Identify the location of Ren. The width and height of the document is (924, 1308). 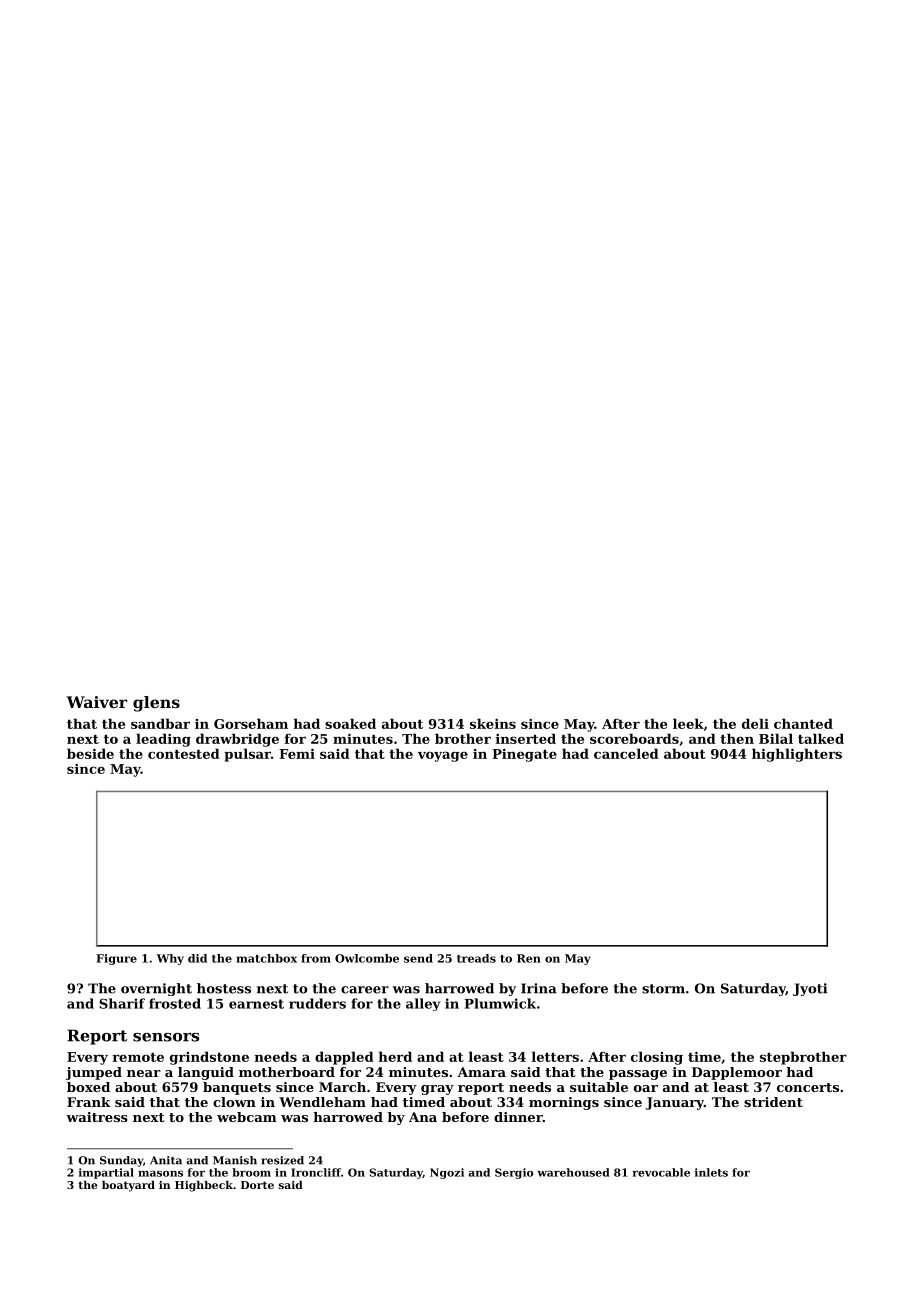
(529, 958).
